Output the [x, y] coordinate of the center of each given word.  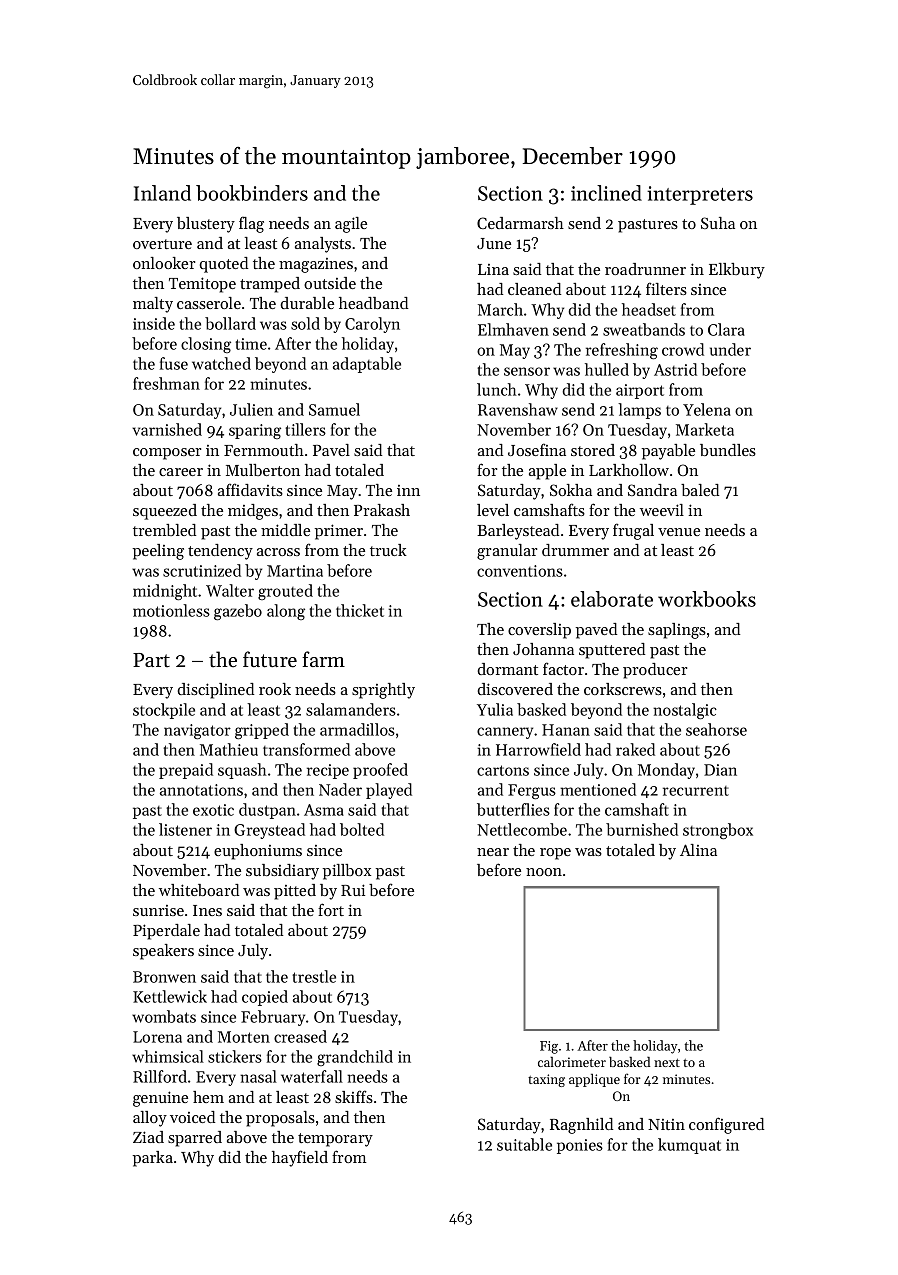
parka [153, 1159]
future [270, 659]
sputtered [612, 651]
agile [351, 225]
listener [185, 829]
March [500, 309]
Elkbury [737, 271]
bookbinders [252, 193]
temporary [335, 1140]
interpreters [700, 195]
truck [388, 550]
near [493, 852]
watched [221, 363]
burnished [642, 829]
